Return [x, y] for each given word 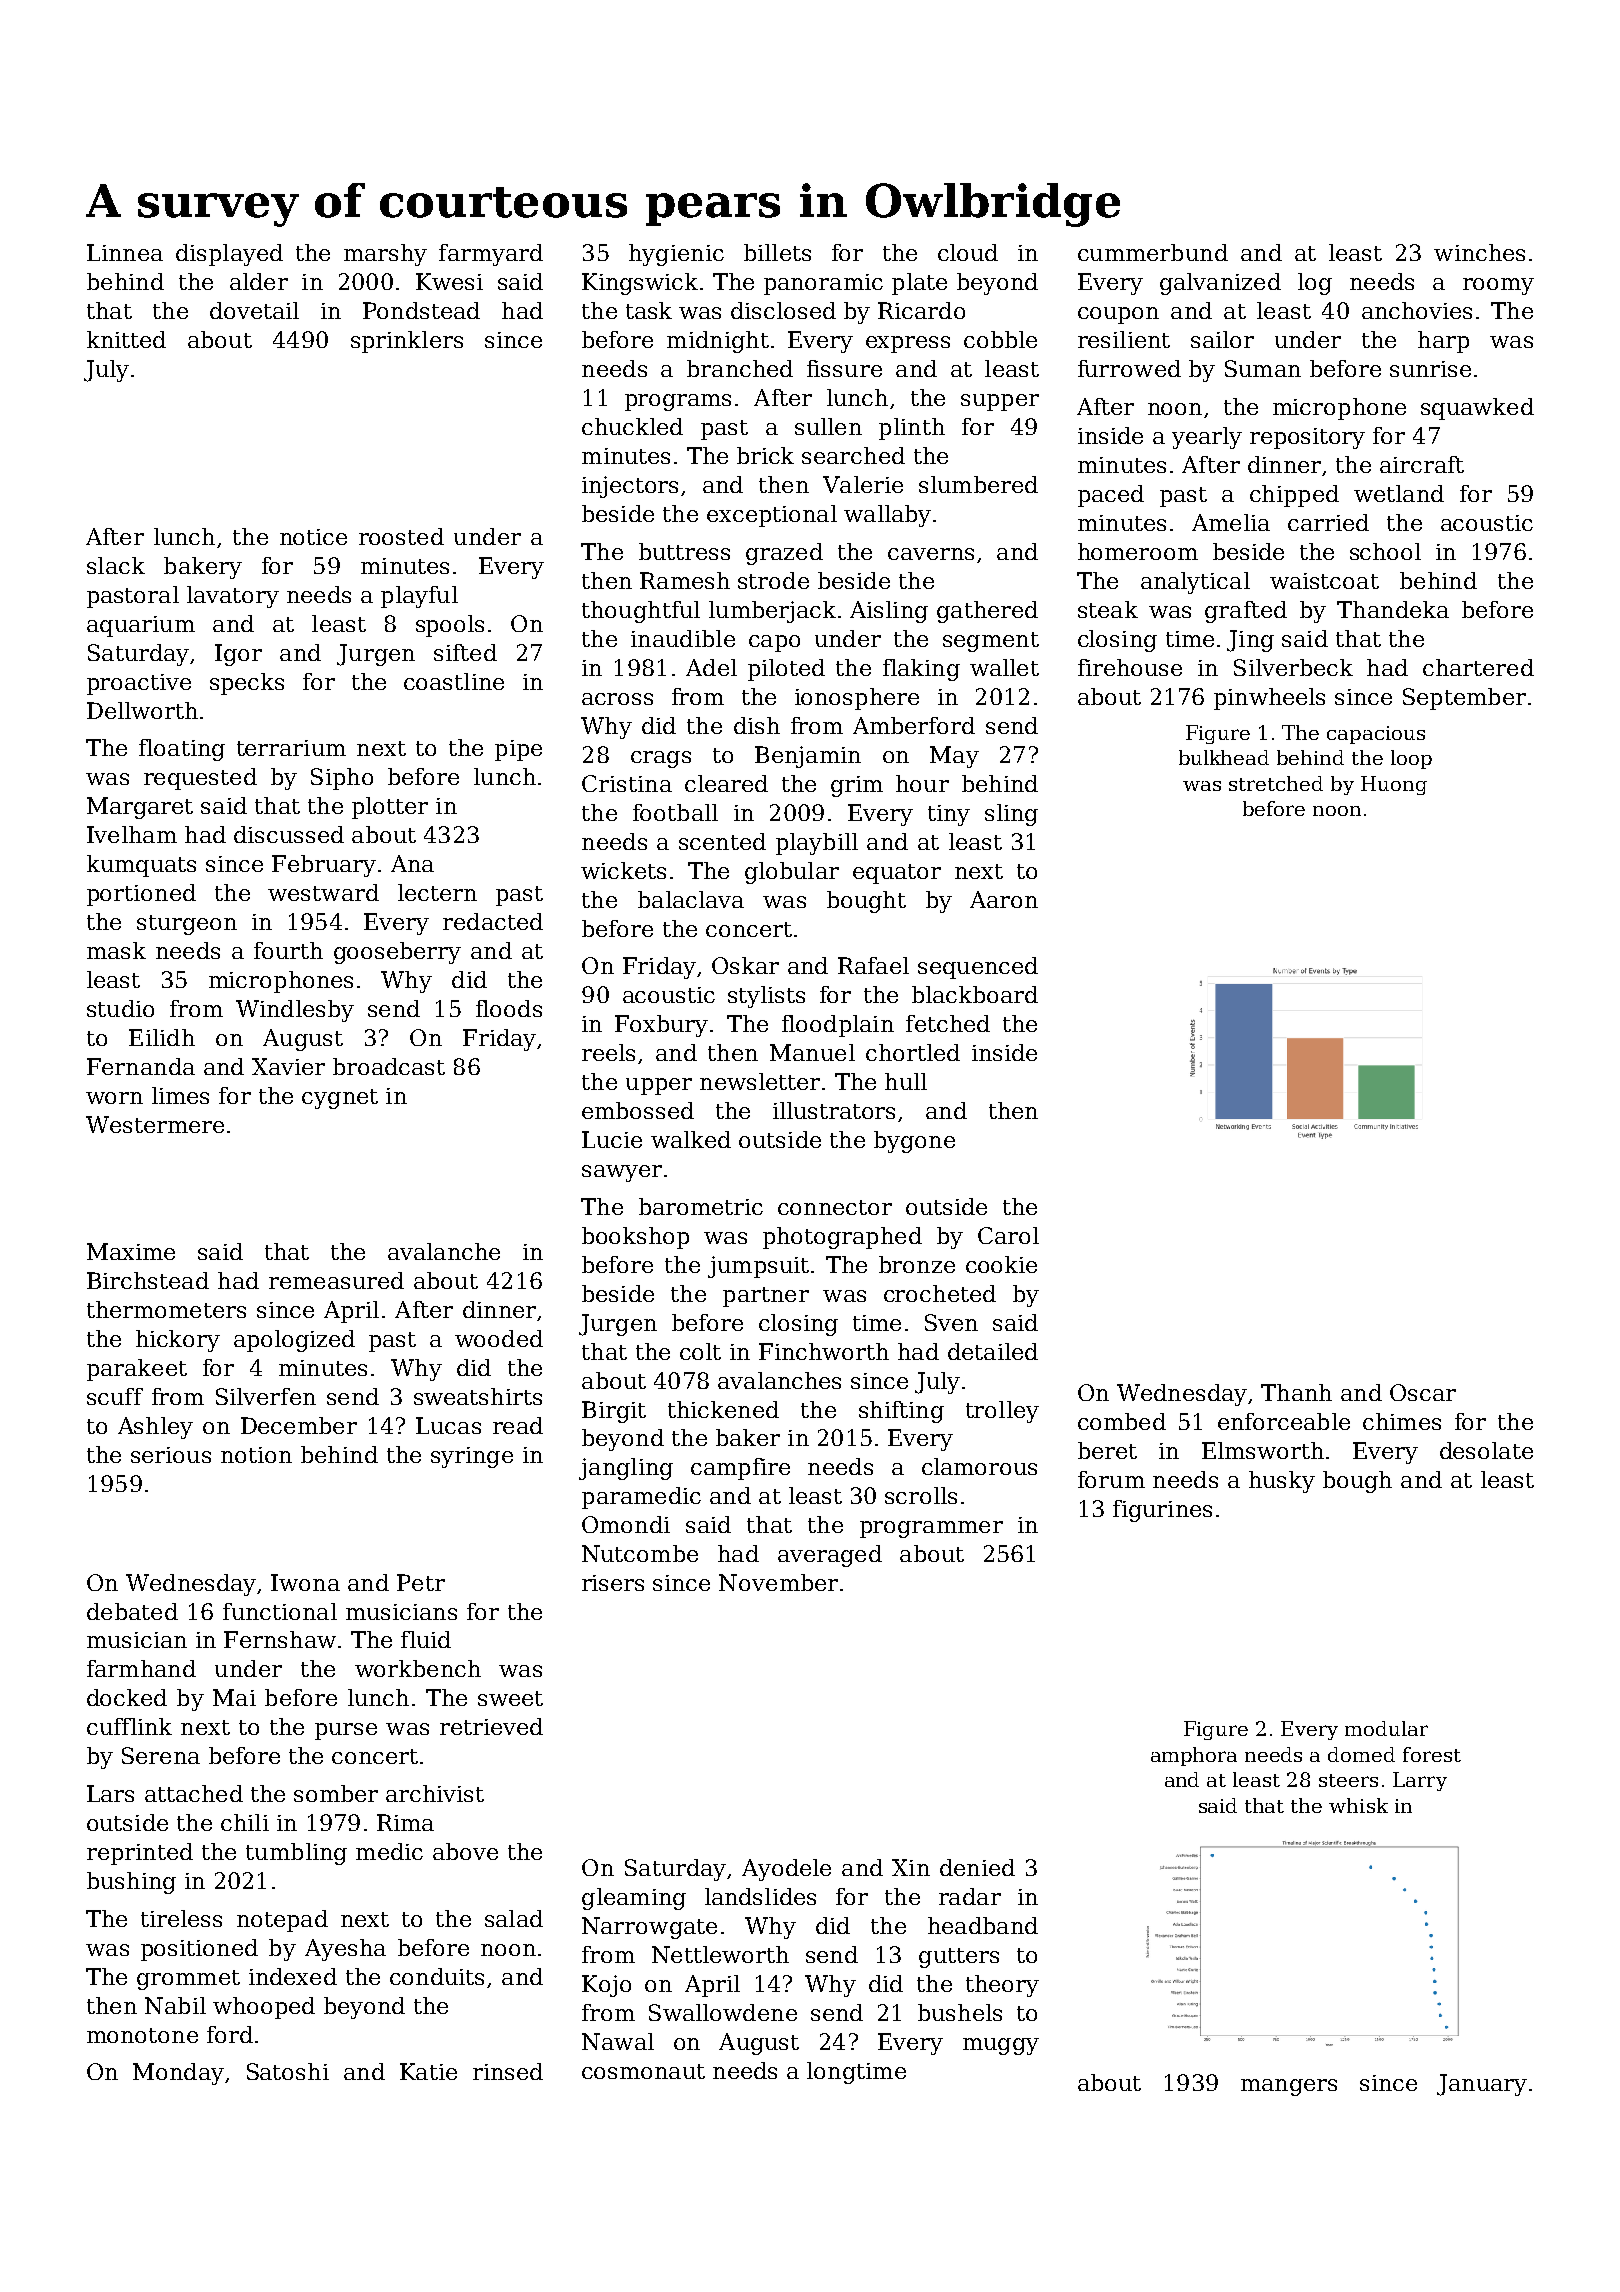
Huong [1394, 785]
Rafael [873, 965]
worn [114, 1098]
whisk [1358, 1805]
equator [897, 874]
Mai [234, 1697]
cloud [968, 252]
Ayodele [786, 1870]
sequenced [978, 968]
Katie [428, 2071]
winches [1479, 252]
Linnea [125, 252]
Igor [238, 655]
